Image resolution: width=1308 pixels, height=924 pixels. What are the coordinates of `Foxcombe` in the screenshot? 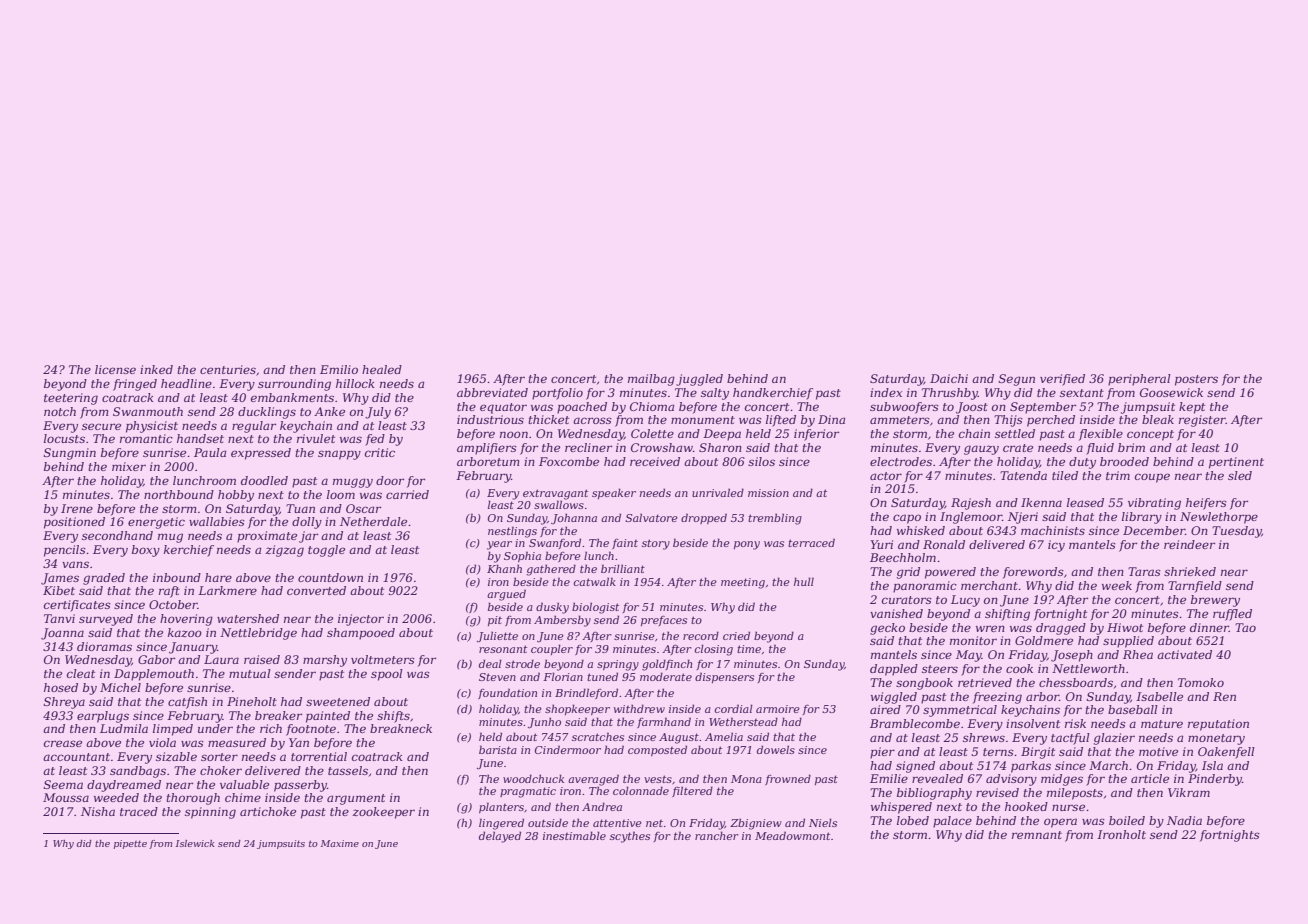 It's located at (569, 461).
